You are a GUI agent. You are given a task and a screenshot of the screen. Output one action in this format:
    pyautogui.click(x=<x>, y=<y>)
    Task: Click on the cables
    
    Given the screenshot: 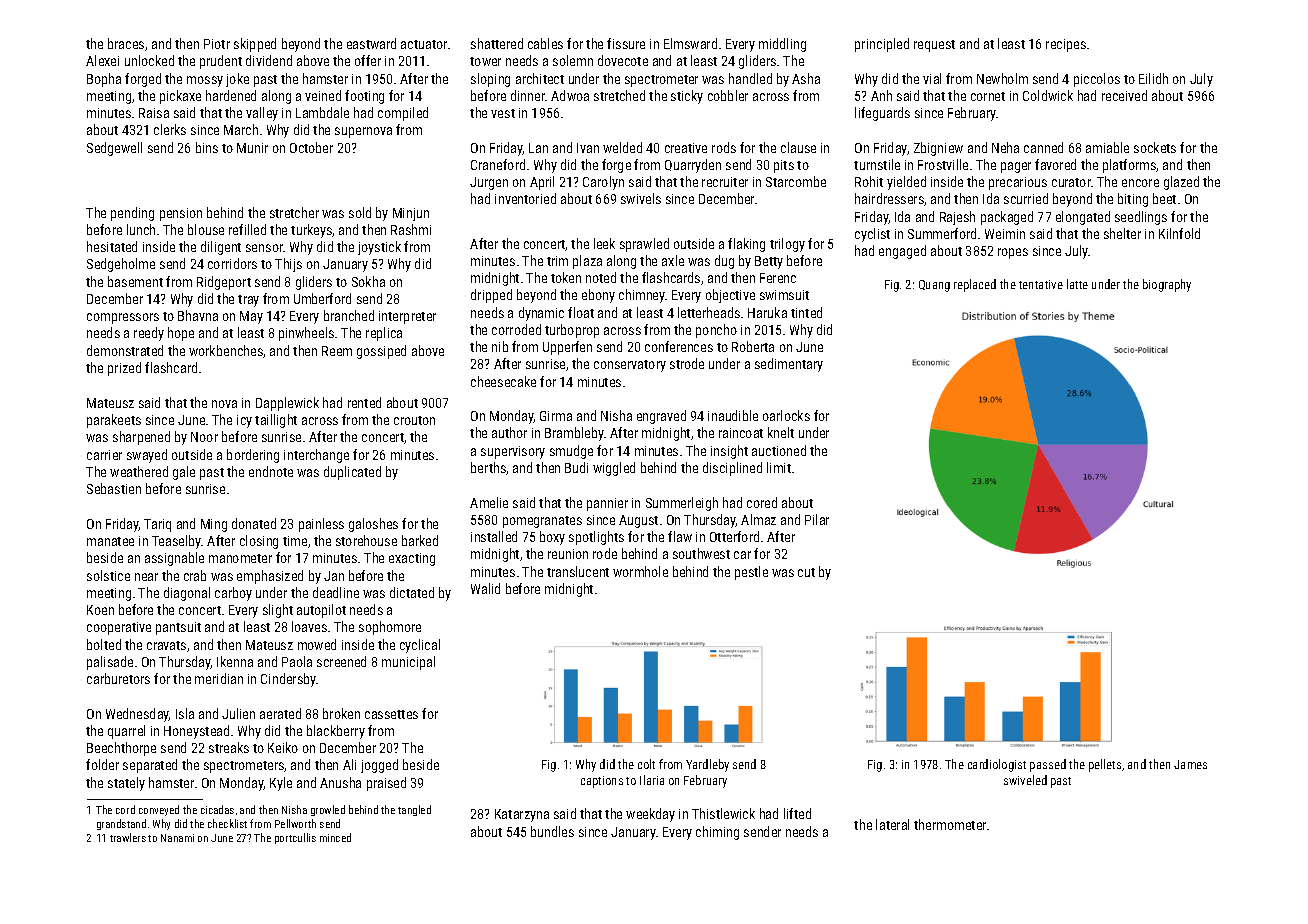 What is the action you would take?
    pyautogui.click(x=545, y=43)
